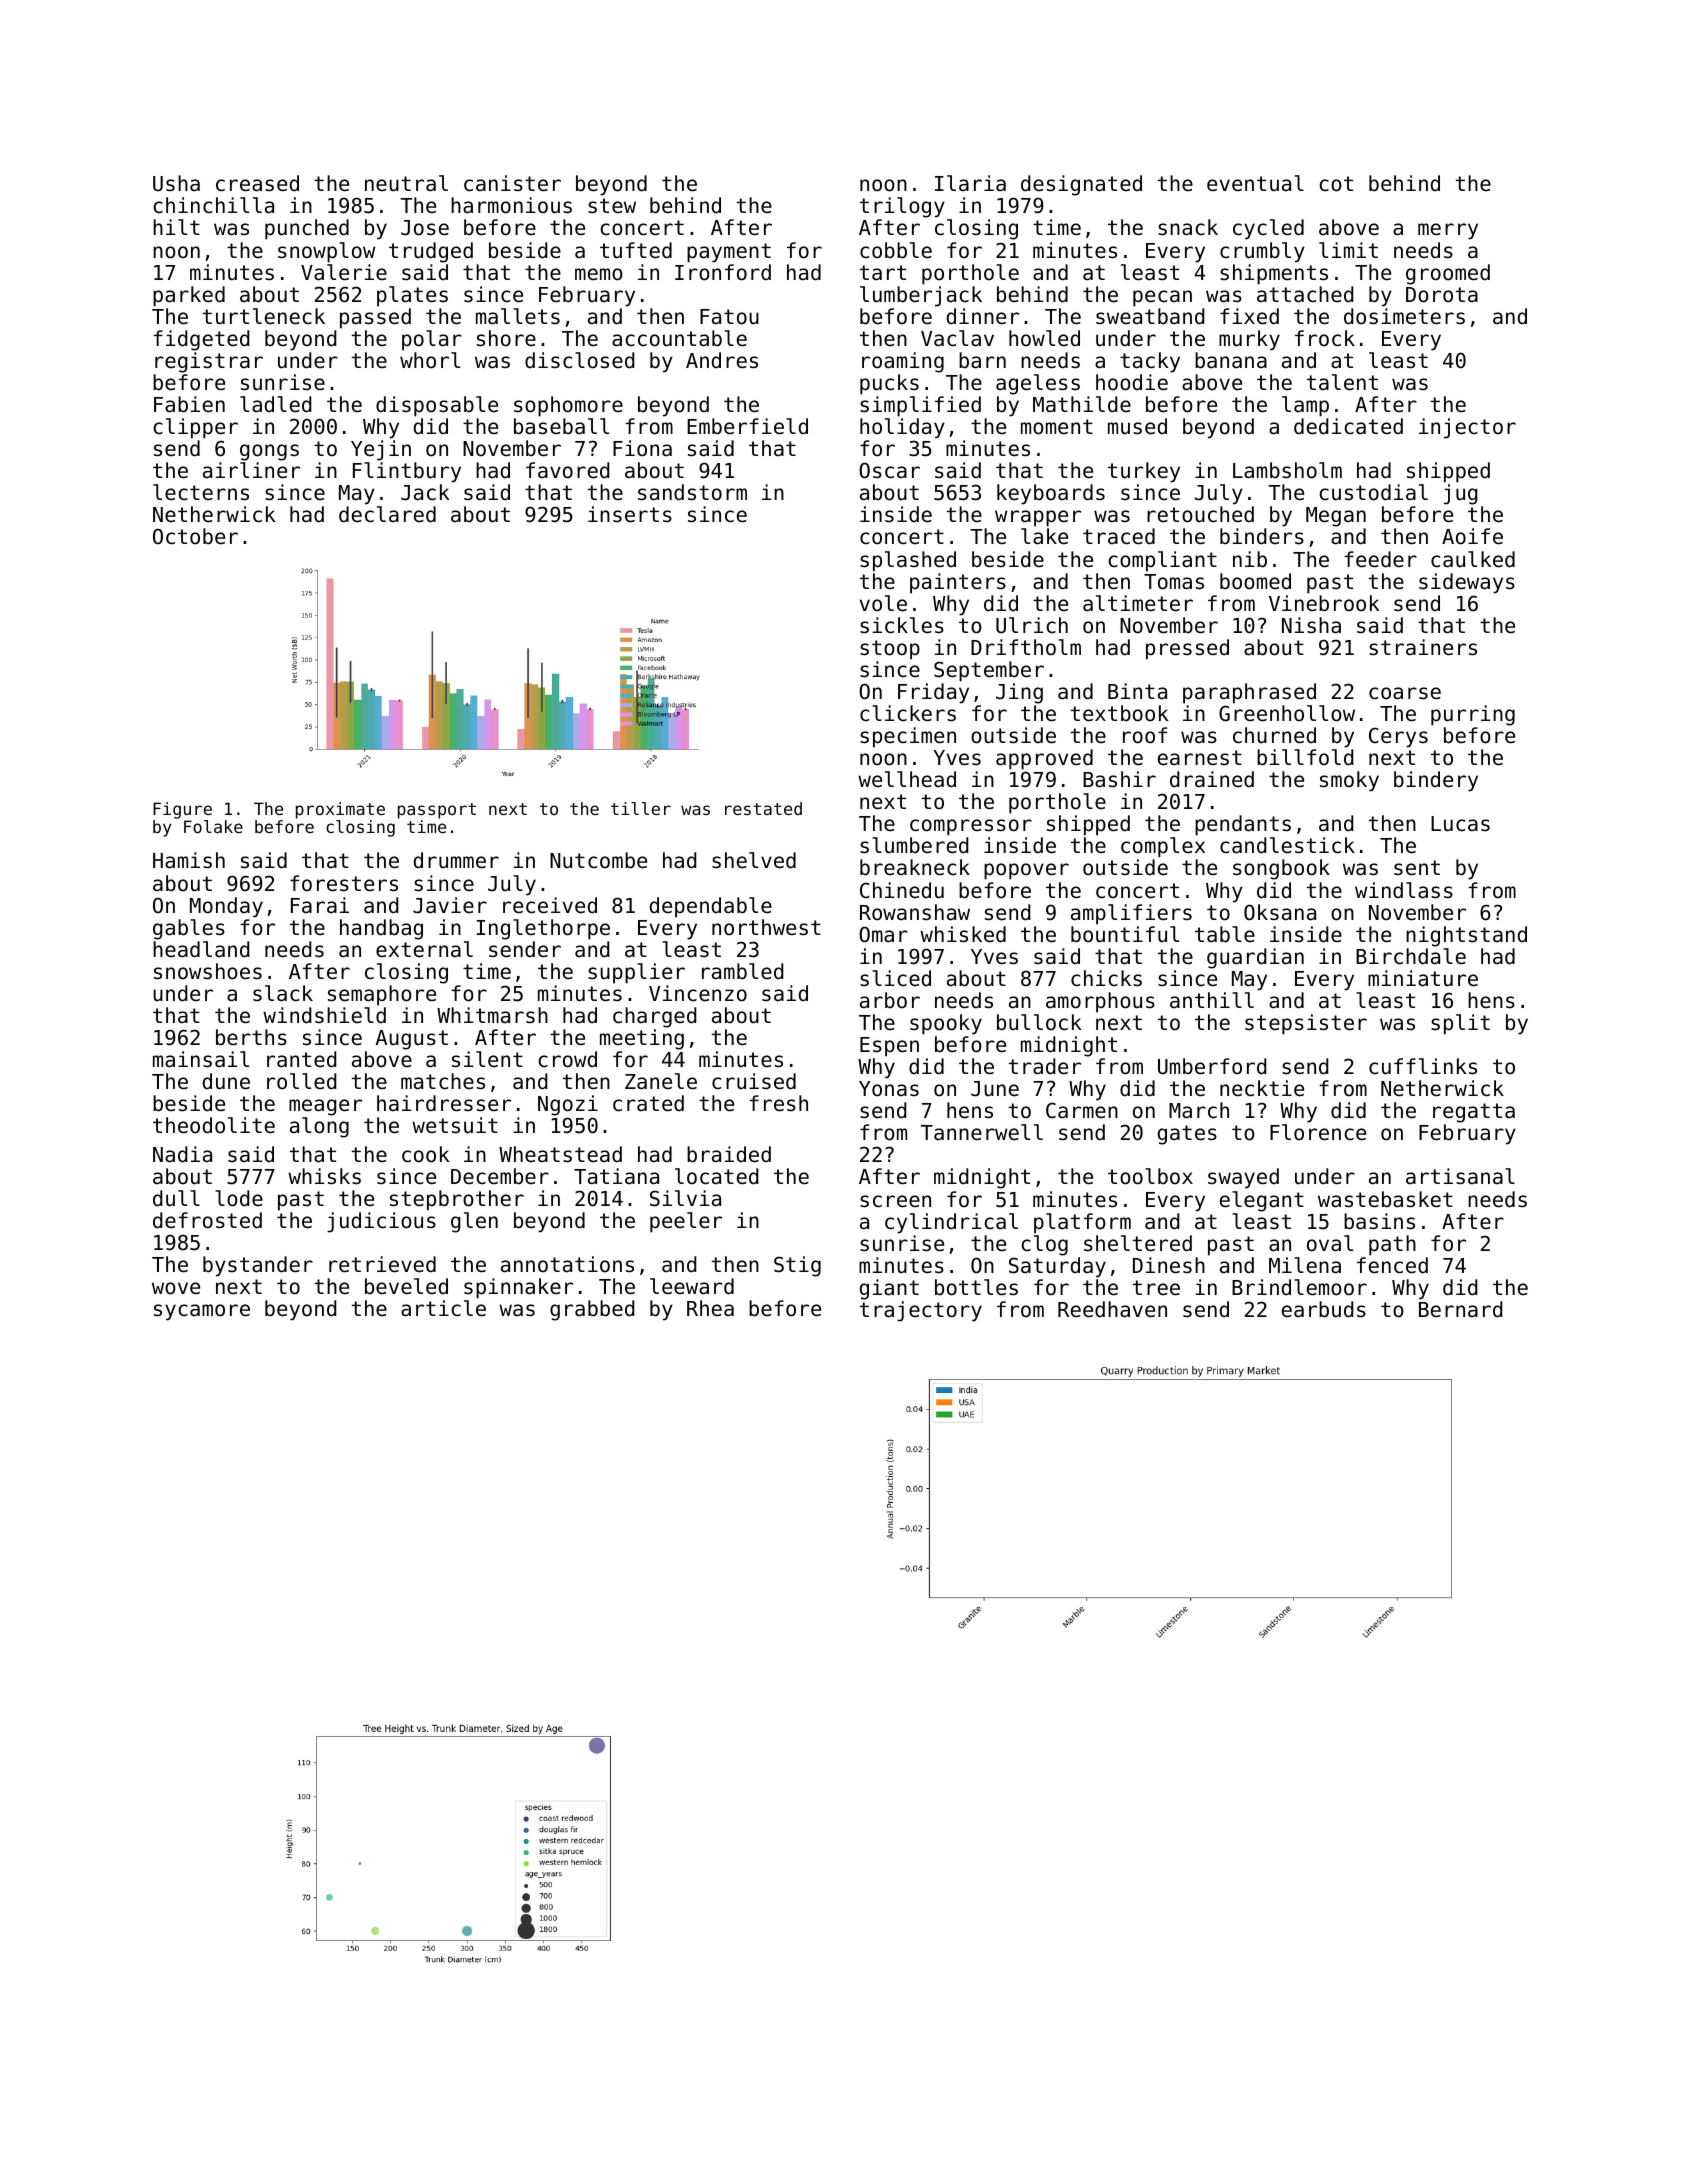  I want to click on slumbered, so click(914, 845).
